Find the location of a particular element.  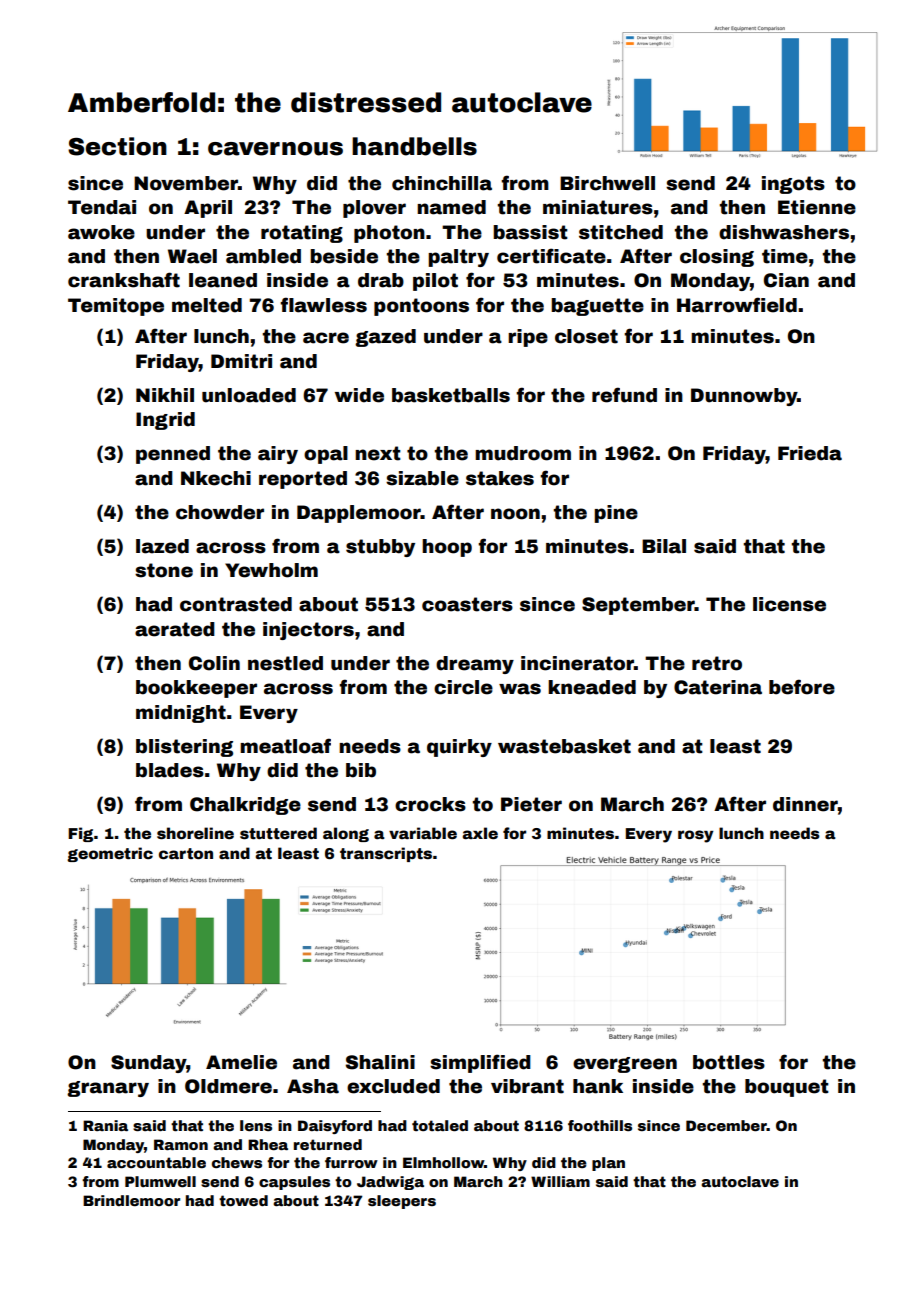

bottles is located at coordinates (729, 1062).
